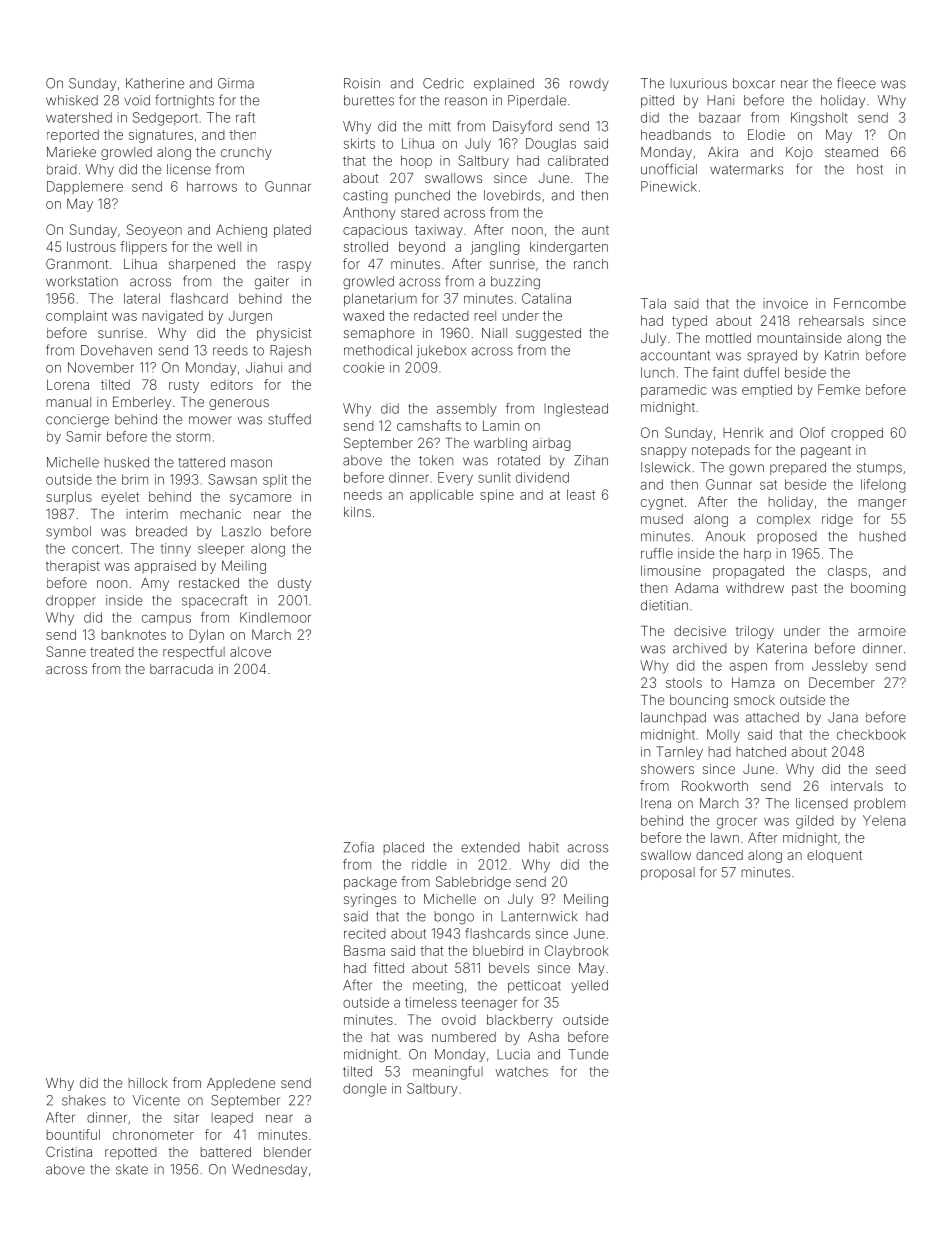 This image has height=1233, width=952. I want to click on airbag, so click(552, 444).
